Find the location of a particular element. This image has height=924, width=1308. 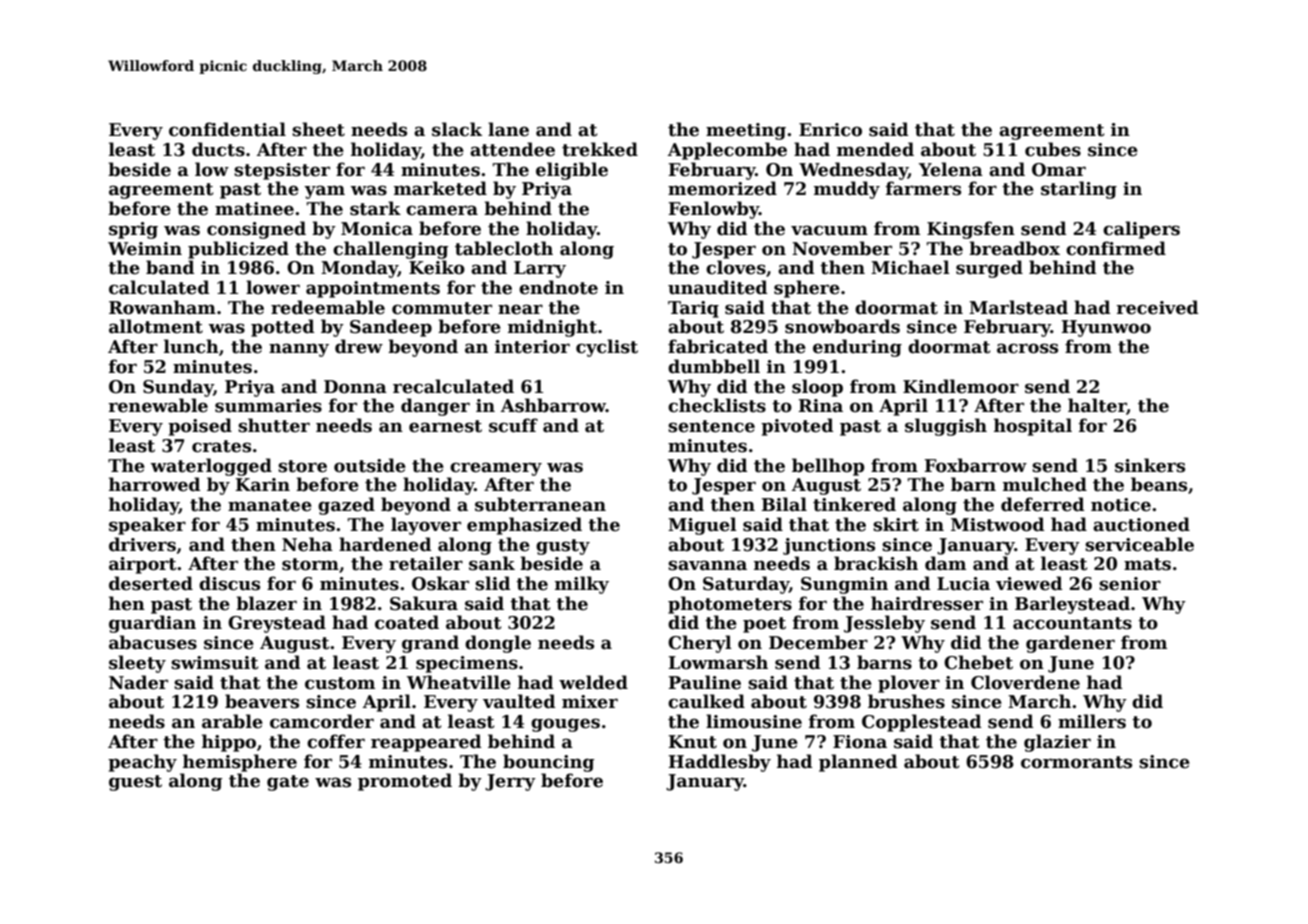

cubes is located at coordinates (1053, 149).
